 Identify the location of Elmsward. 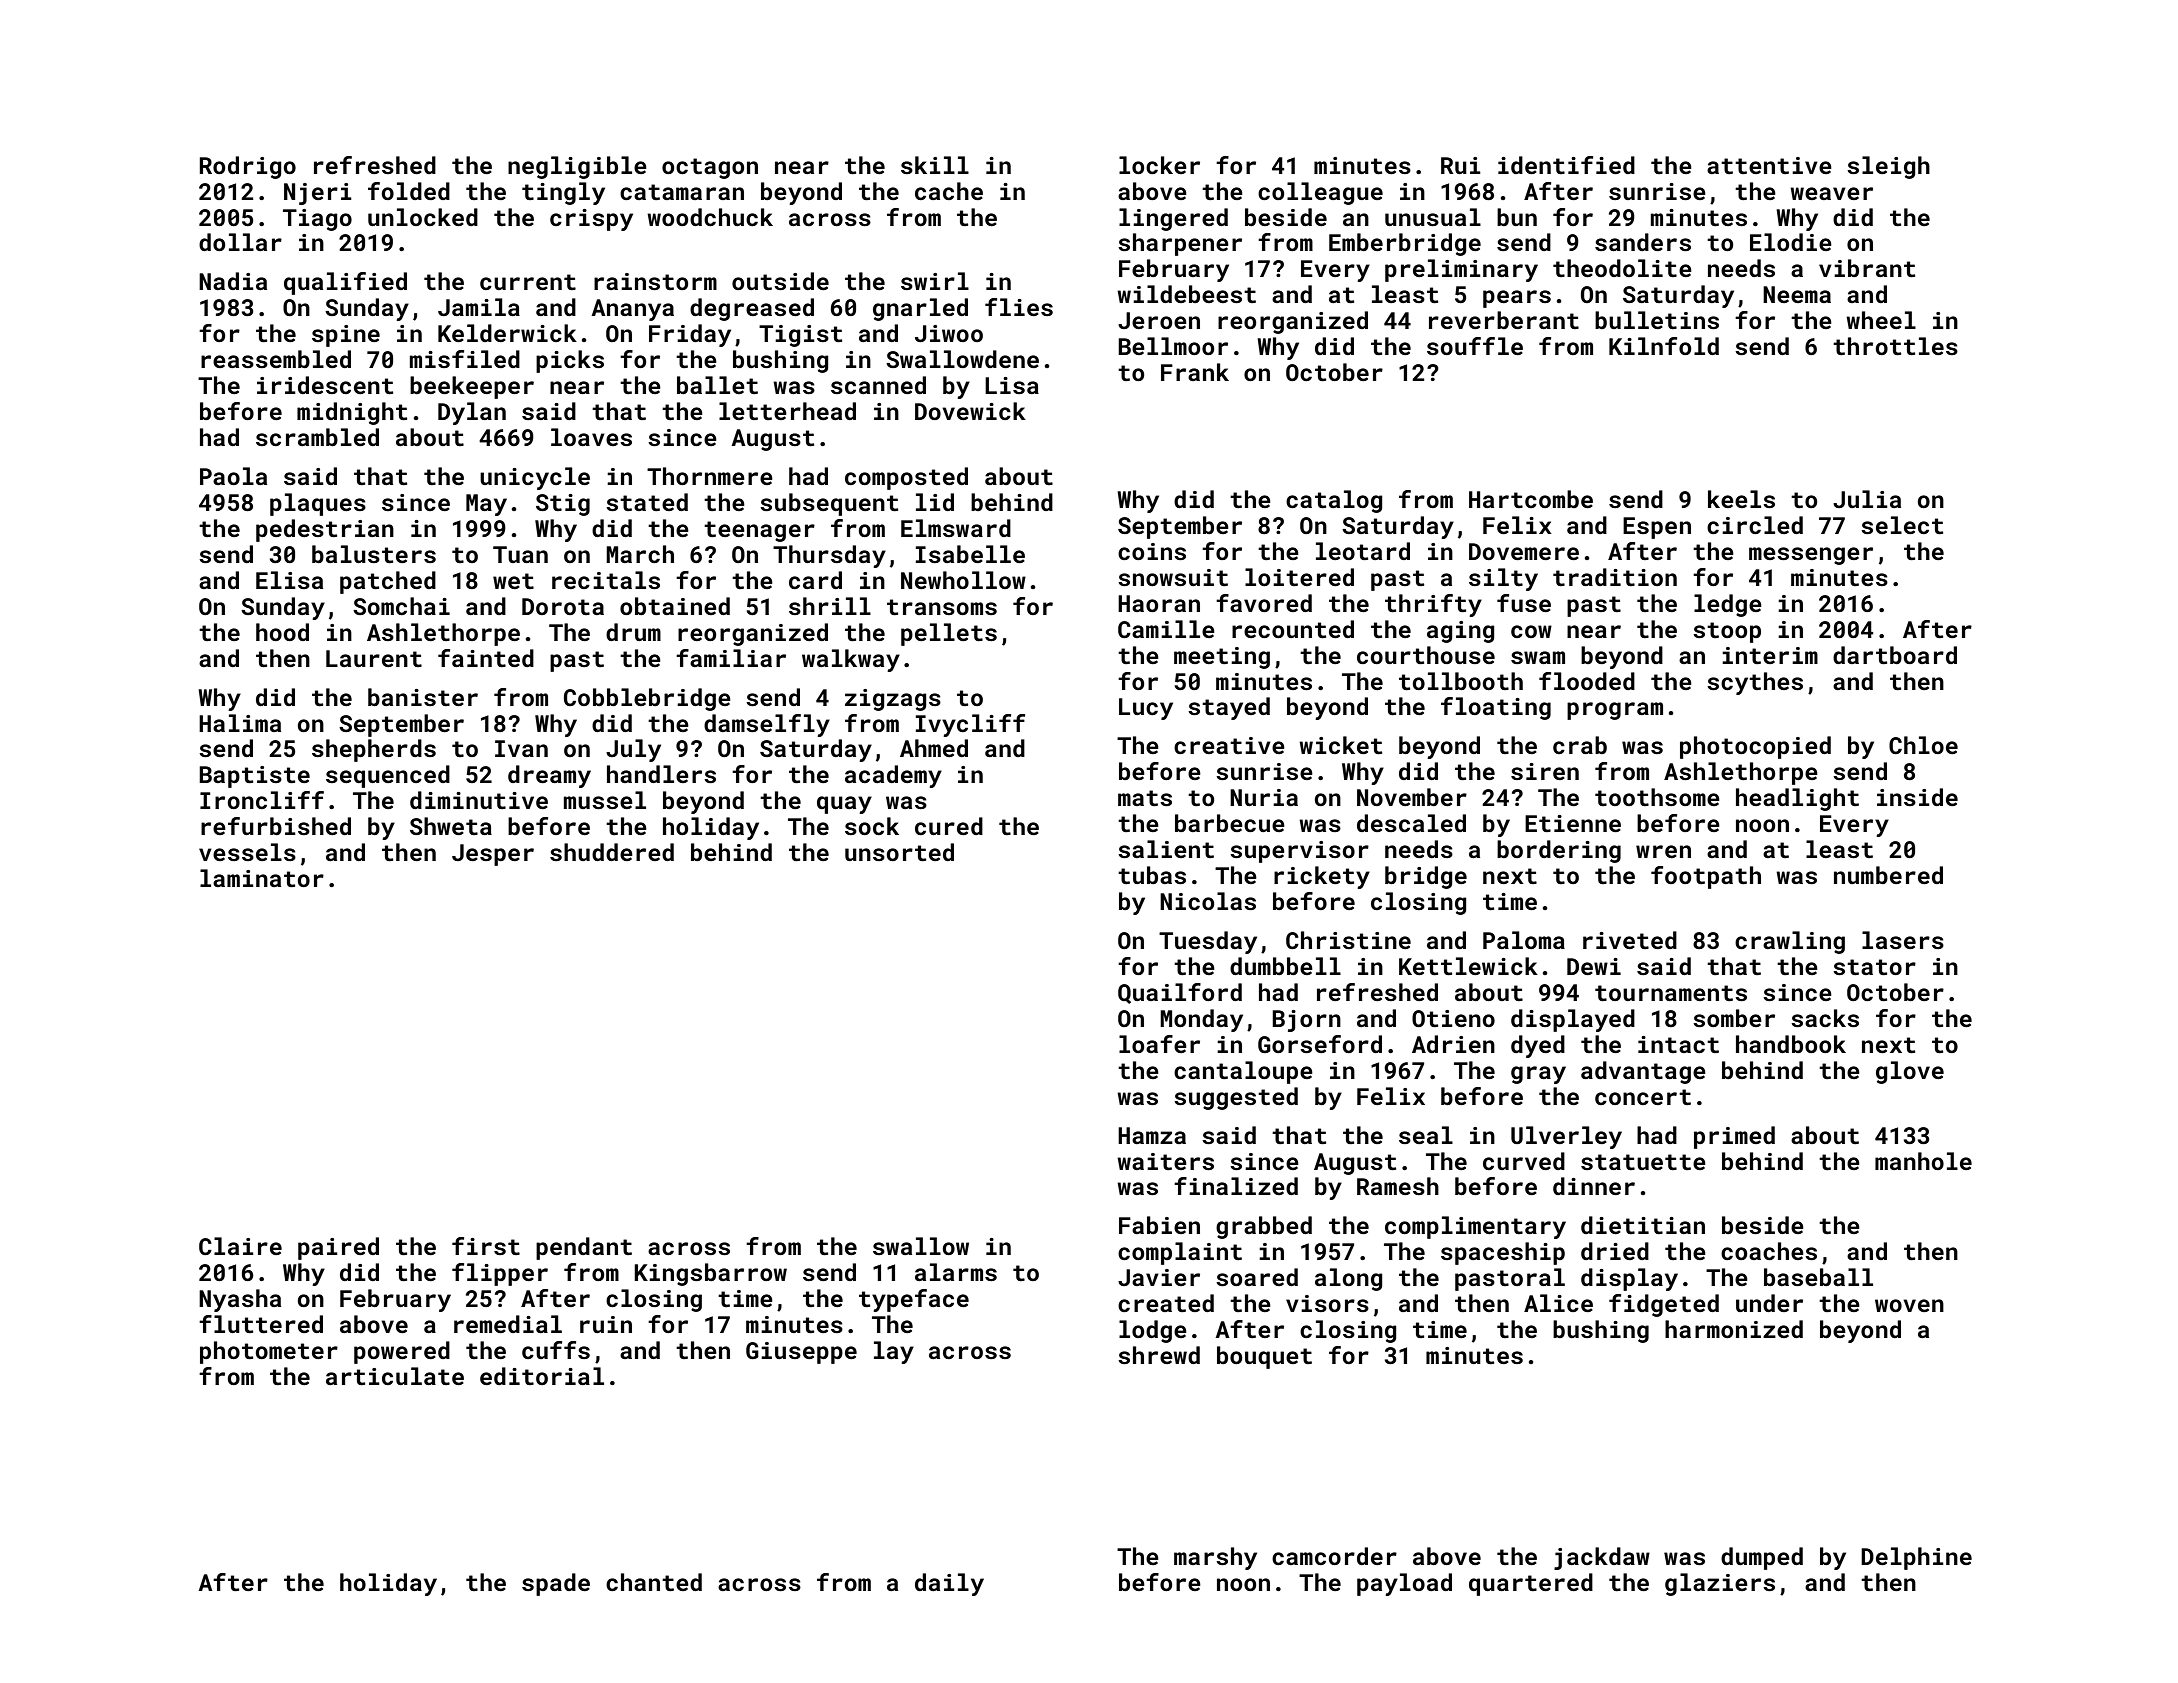
(956, 528).
